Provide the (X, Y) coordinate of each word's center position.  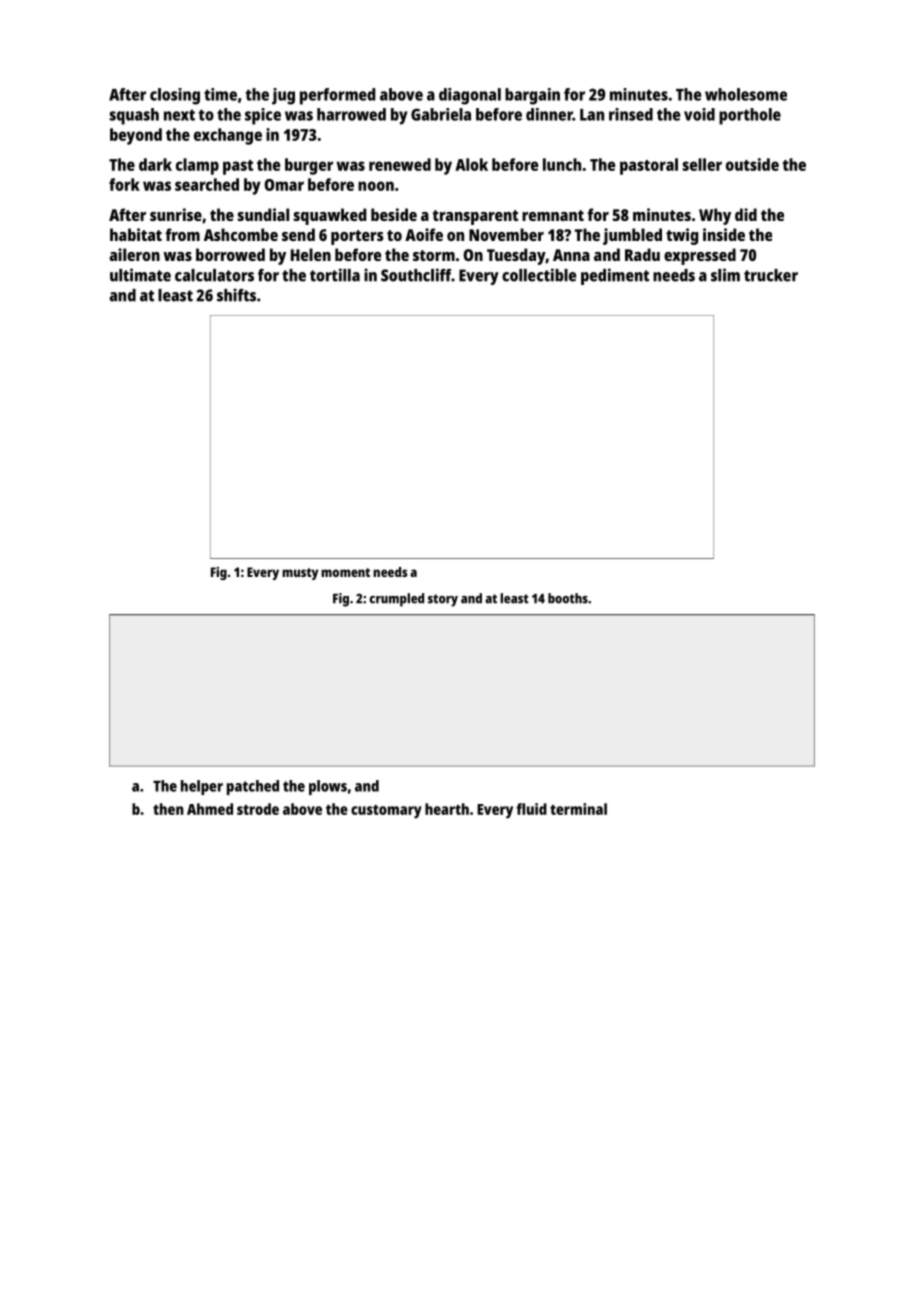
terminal (578, 809)
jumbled (632, 236)
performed (337, 96)
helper (202, 787)
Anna (571, 255)
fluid (531, 809)
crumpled (396, 600)
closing (175, 96)
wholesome (746, 94)
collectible (539, 275)
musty (300, 574)
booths (568, 598)
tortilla (335, 275)
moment (345, 572)
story (443, 600)
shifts (236, 295)
